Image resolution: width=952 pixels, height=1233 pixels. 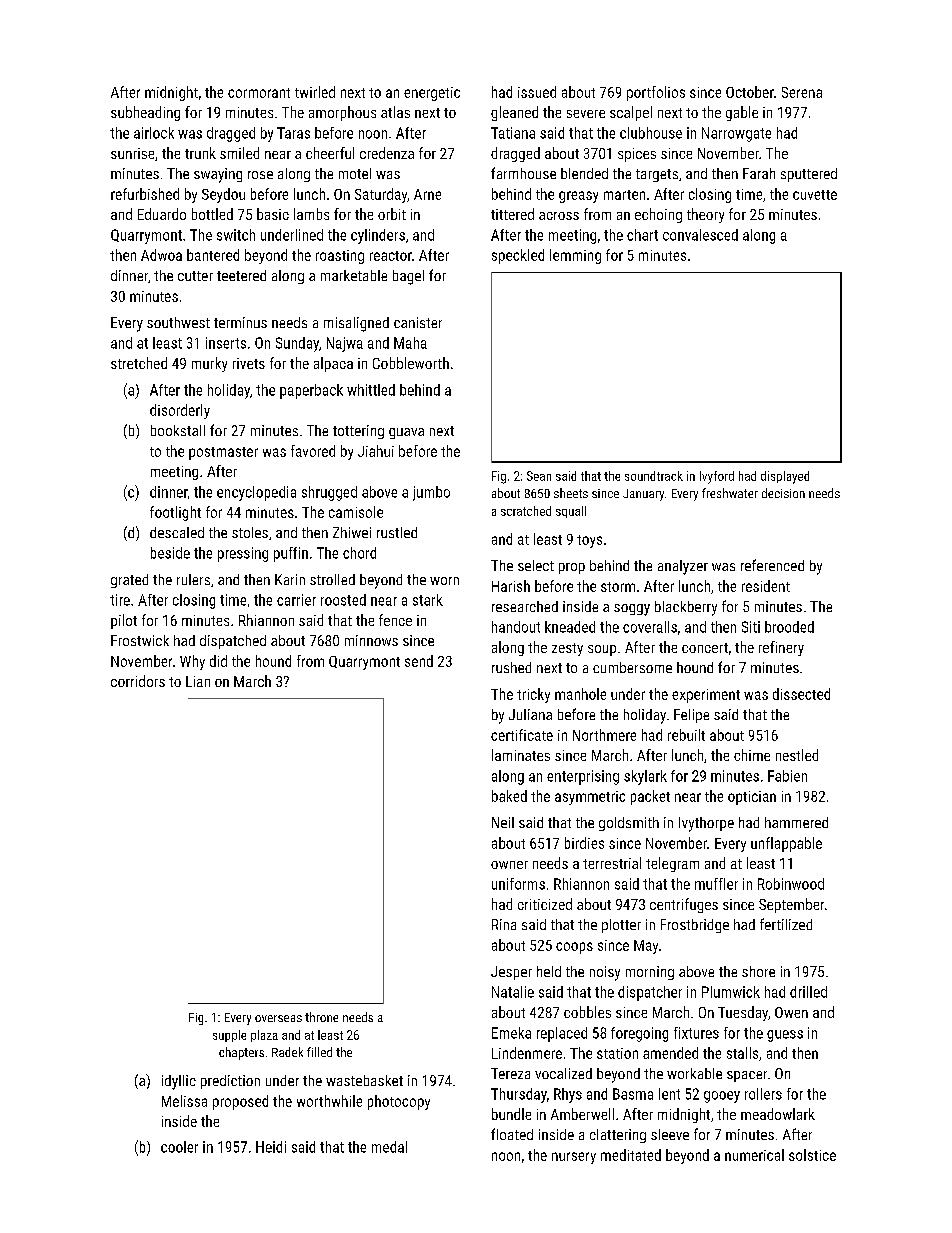 I want to click on Ivyford, so click(x=717, y=477).
